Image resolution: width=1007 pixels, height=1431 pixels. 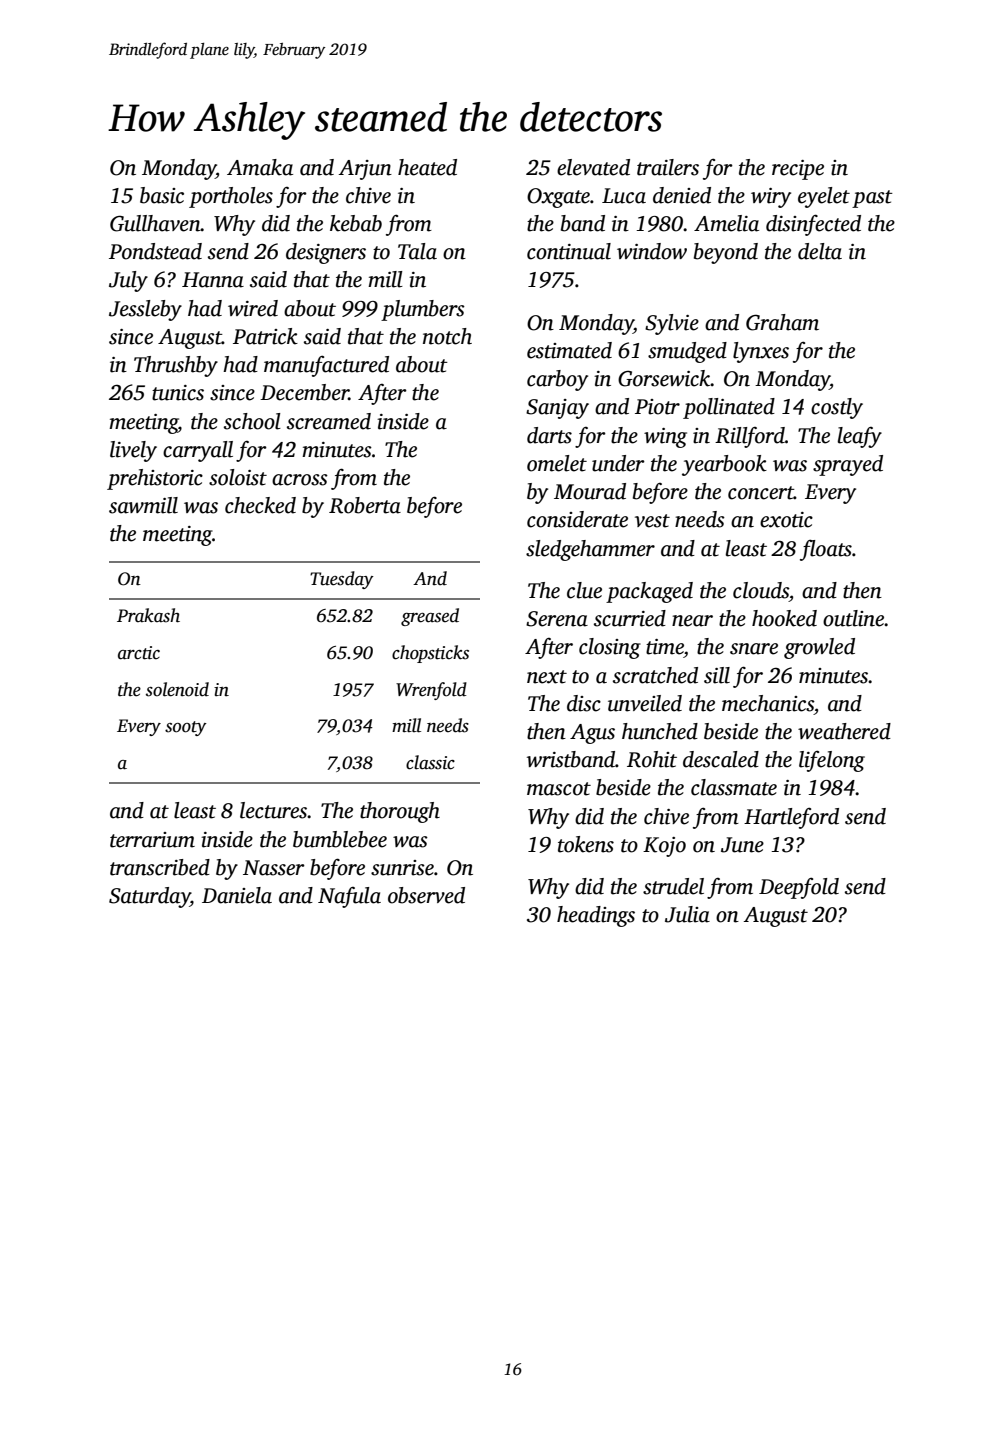 I want to click on wiry, so click(x=771, y=198).
